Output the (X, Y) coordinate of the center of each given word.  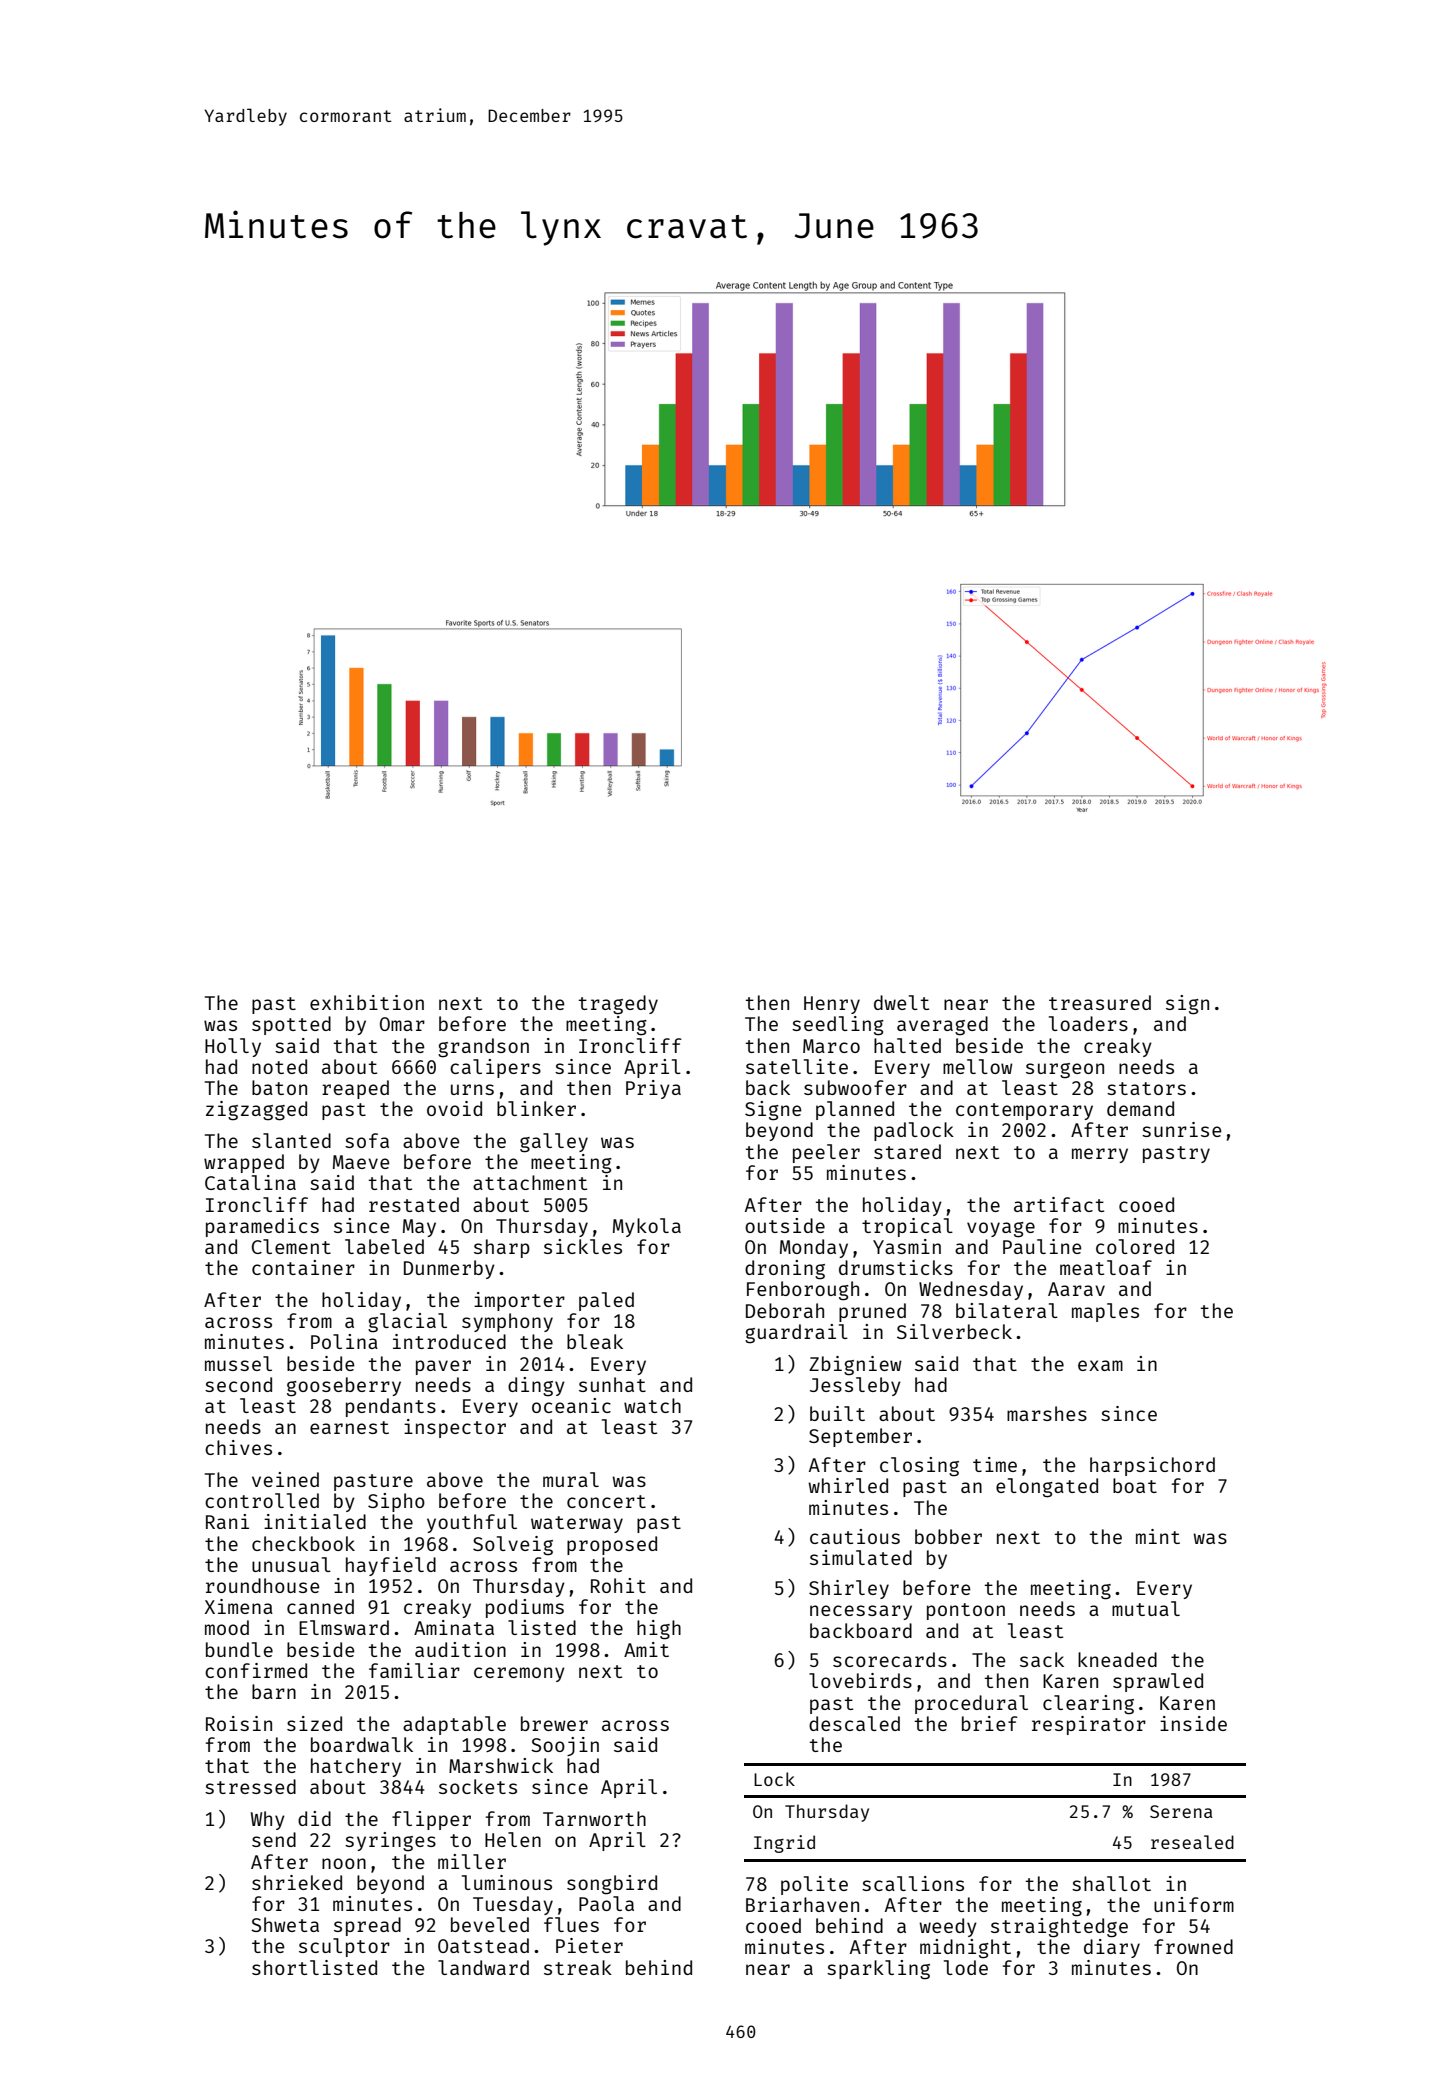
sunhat (612, 1384)
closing (919, 1467)
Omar (402, 1024)
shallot (1111, 1883)
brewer (554, 1723)
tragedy (618, 1005)
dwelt (901, 1002)
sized (314, 1723)
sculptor (344, 1947)
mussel (238, 1363)
